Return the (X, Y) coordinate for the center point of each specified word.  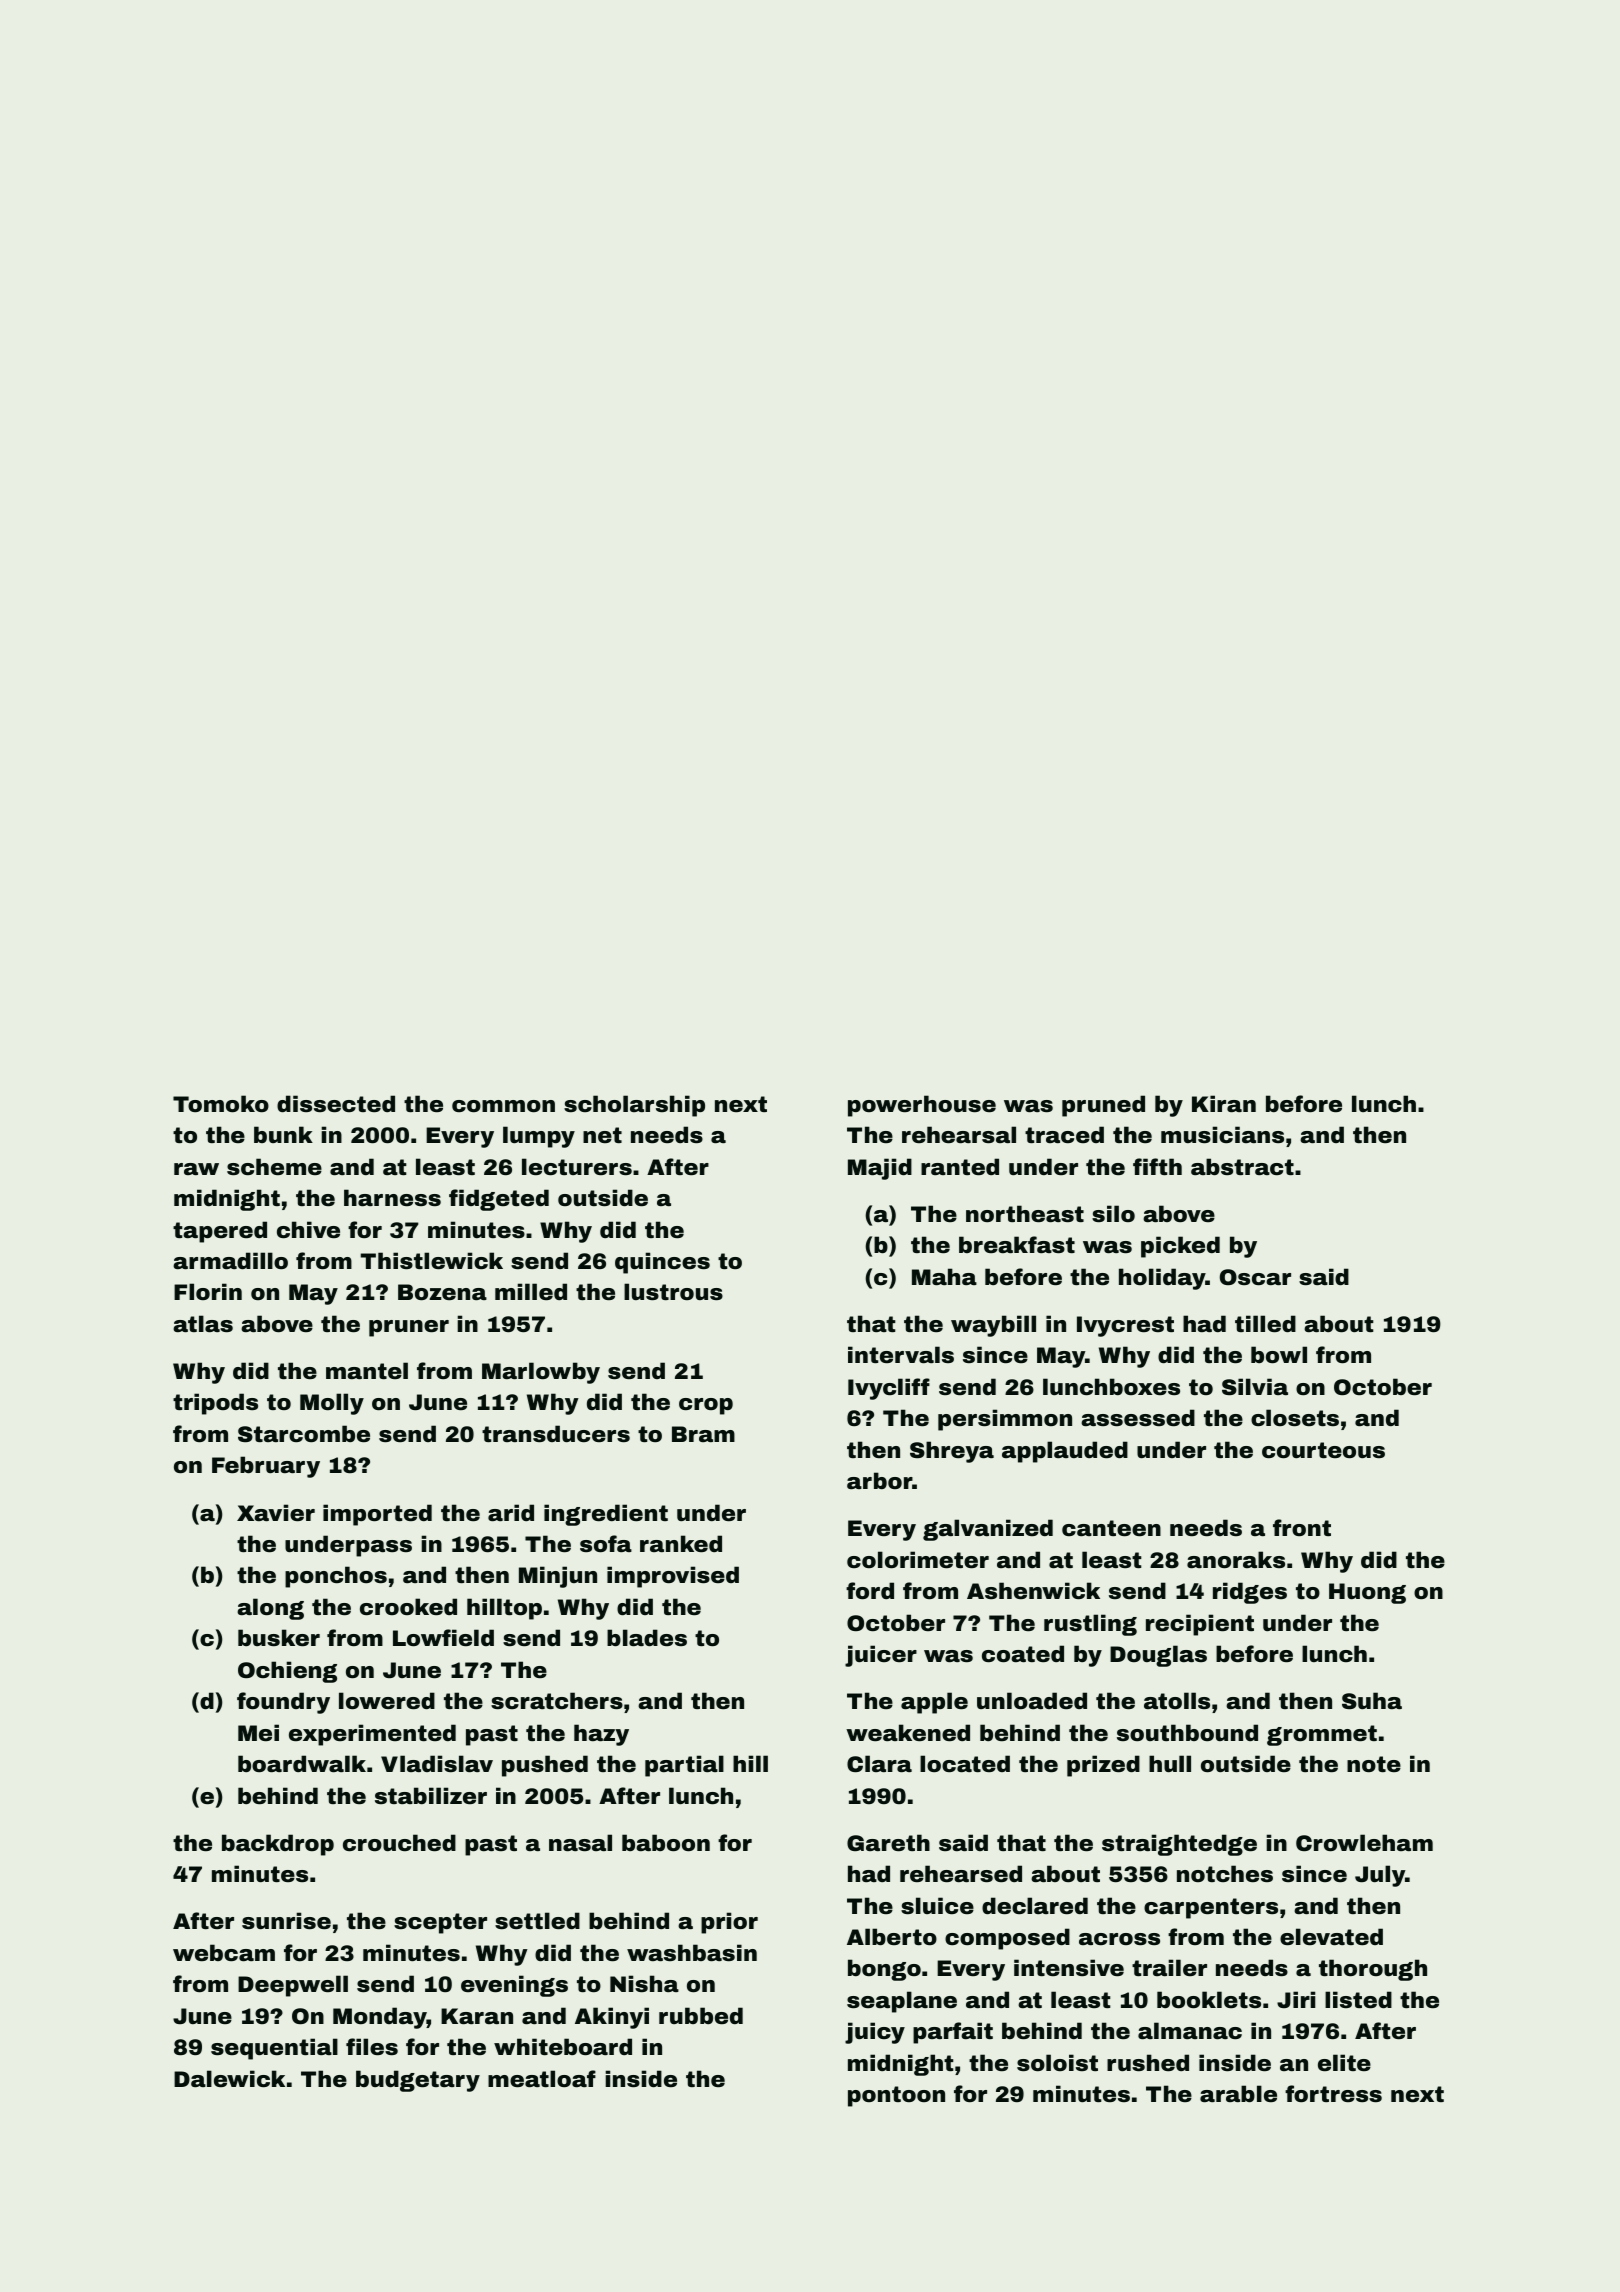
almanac (1190, 2031)
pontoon (896, 2096)
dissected (336, 1104)
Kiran (1224, 1104)
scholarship (634, 1106)
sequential (274, 2049)
